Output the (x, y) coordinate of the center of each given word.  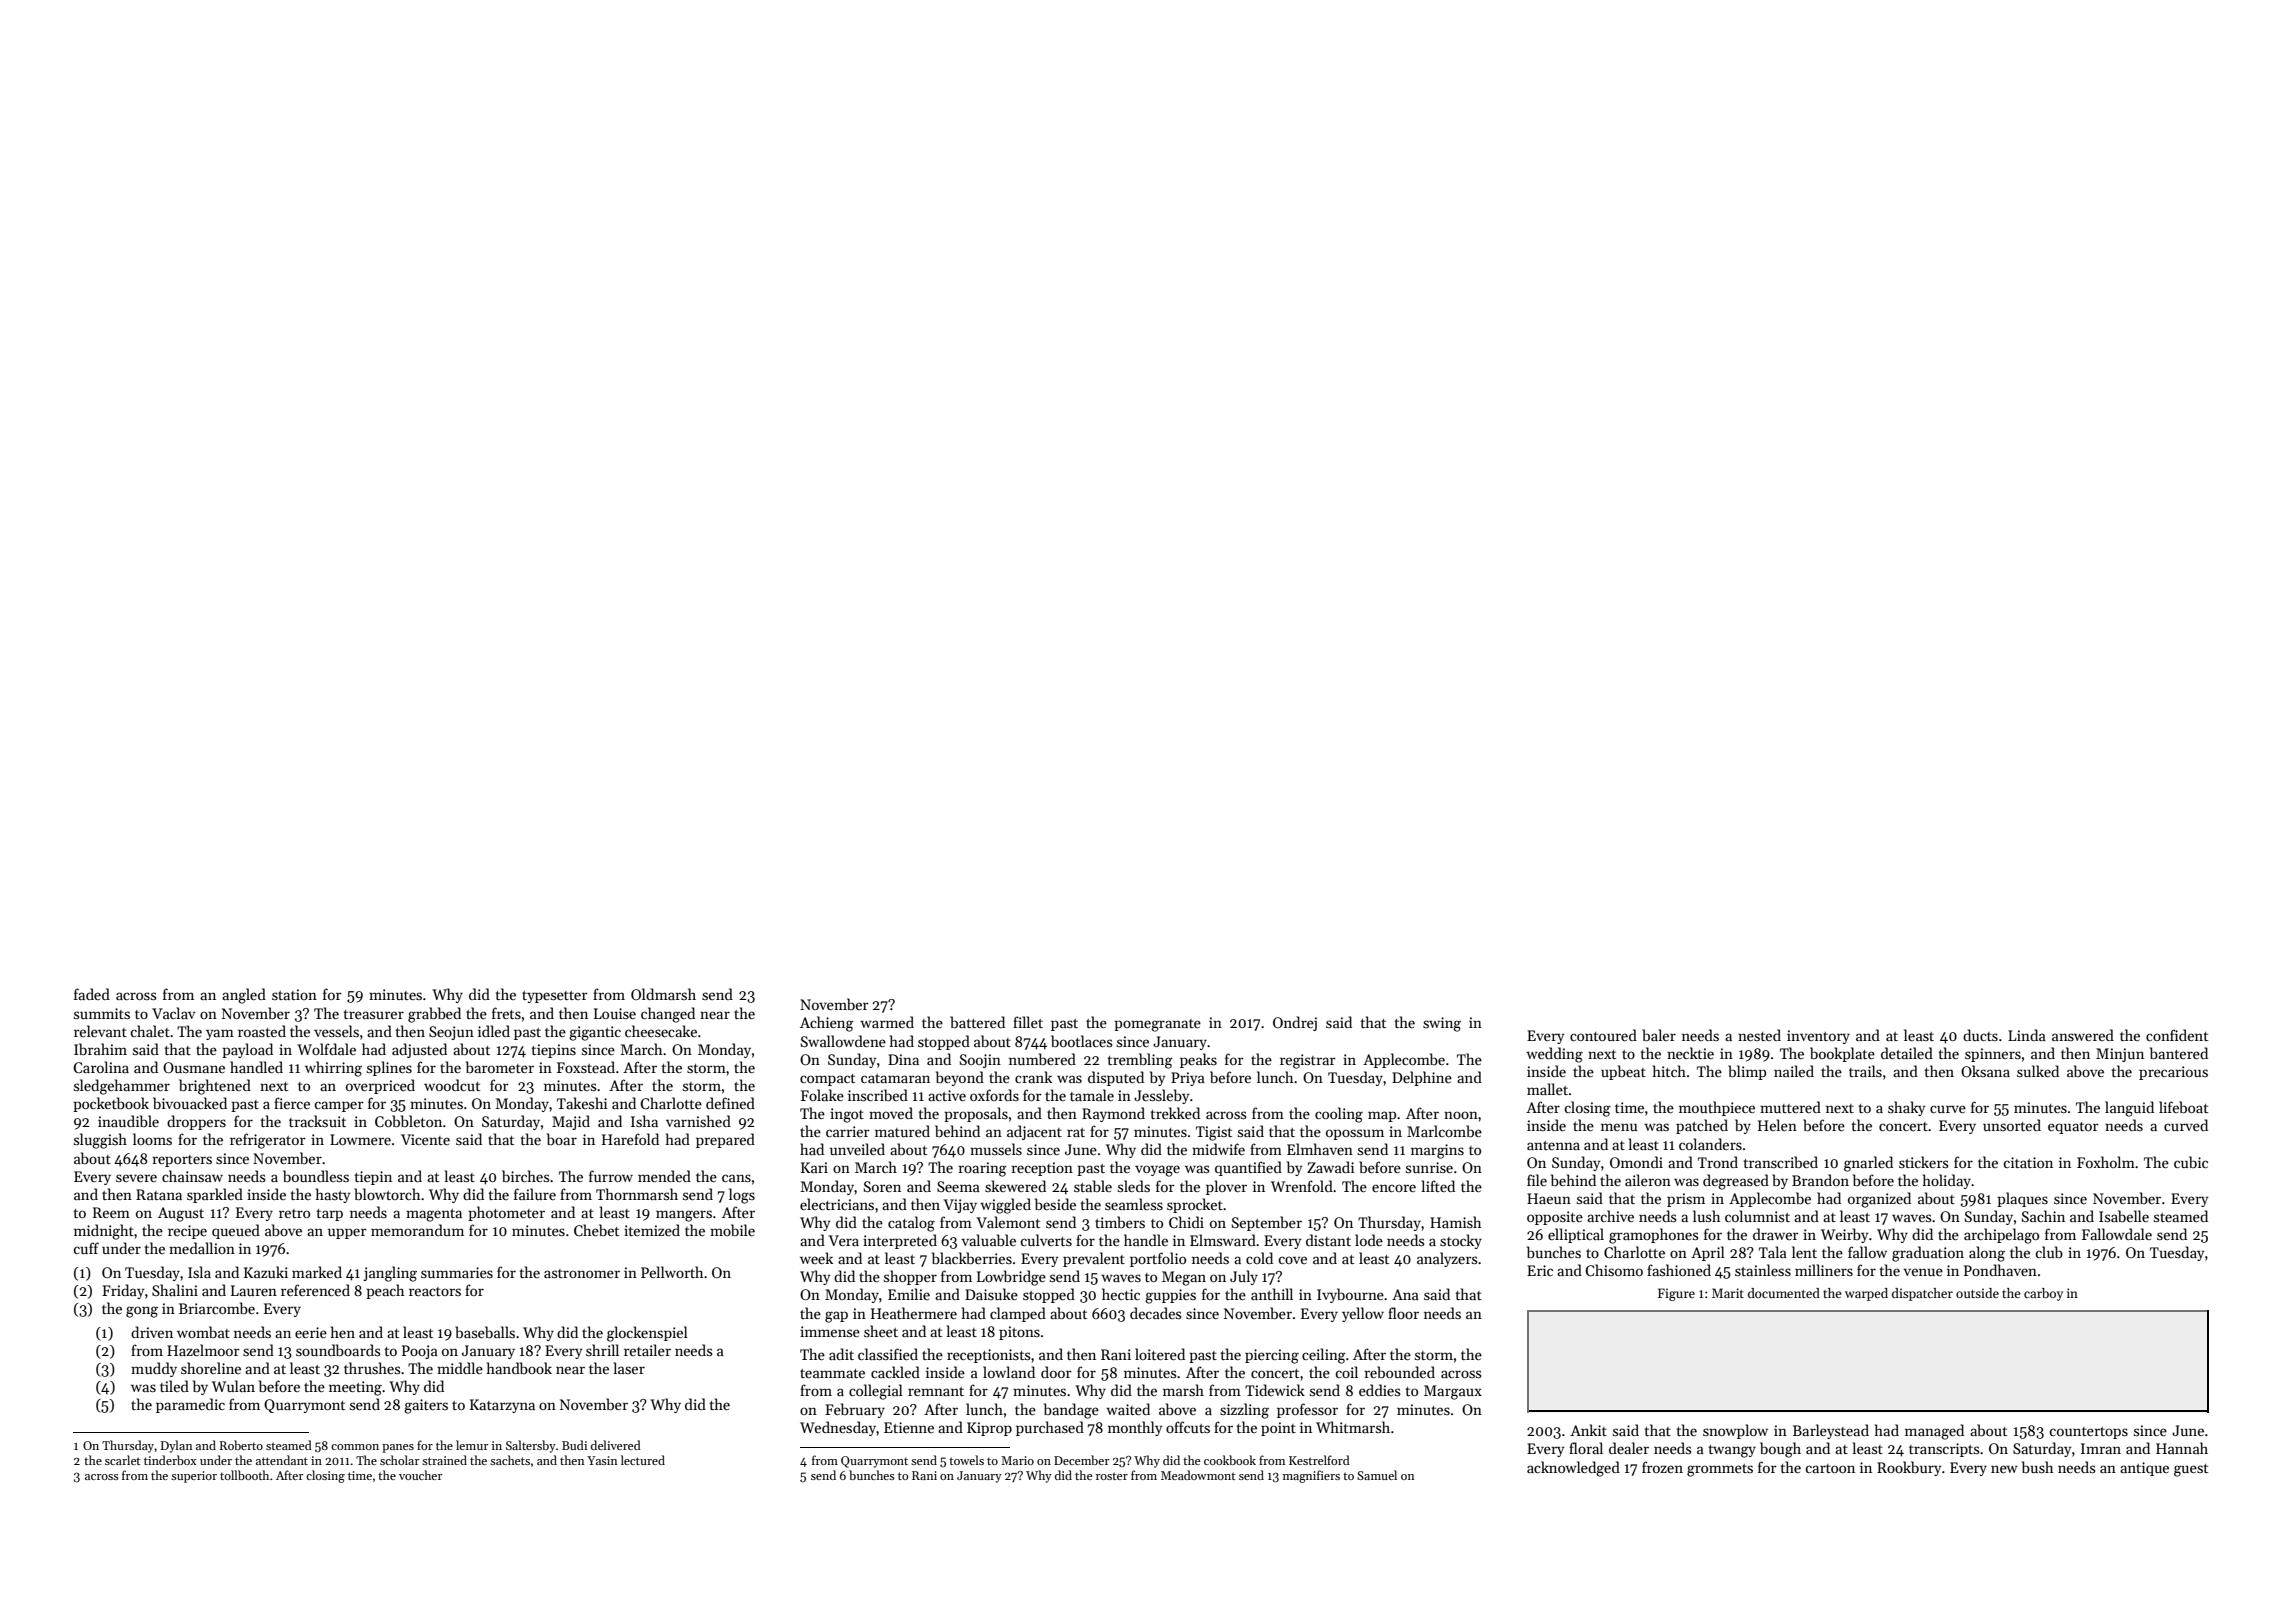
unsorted (2012, 1125)
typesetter (555, 997)
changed (668, 1015)
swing (1442, 1024)
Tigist (1214, 1133)
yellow (1363, 1314)
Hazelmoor (203, 1350)
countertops (2088, 1433)
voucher (421, 1475)
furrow (611, 1176)
